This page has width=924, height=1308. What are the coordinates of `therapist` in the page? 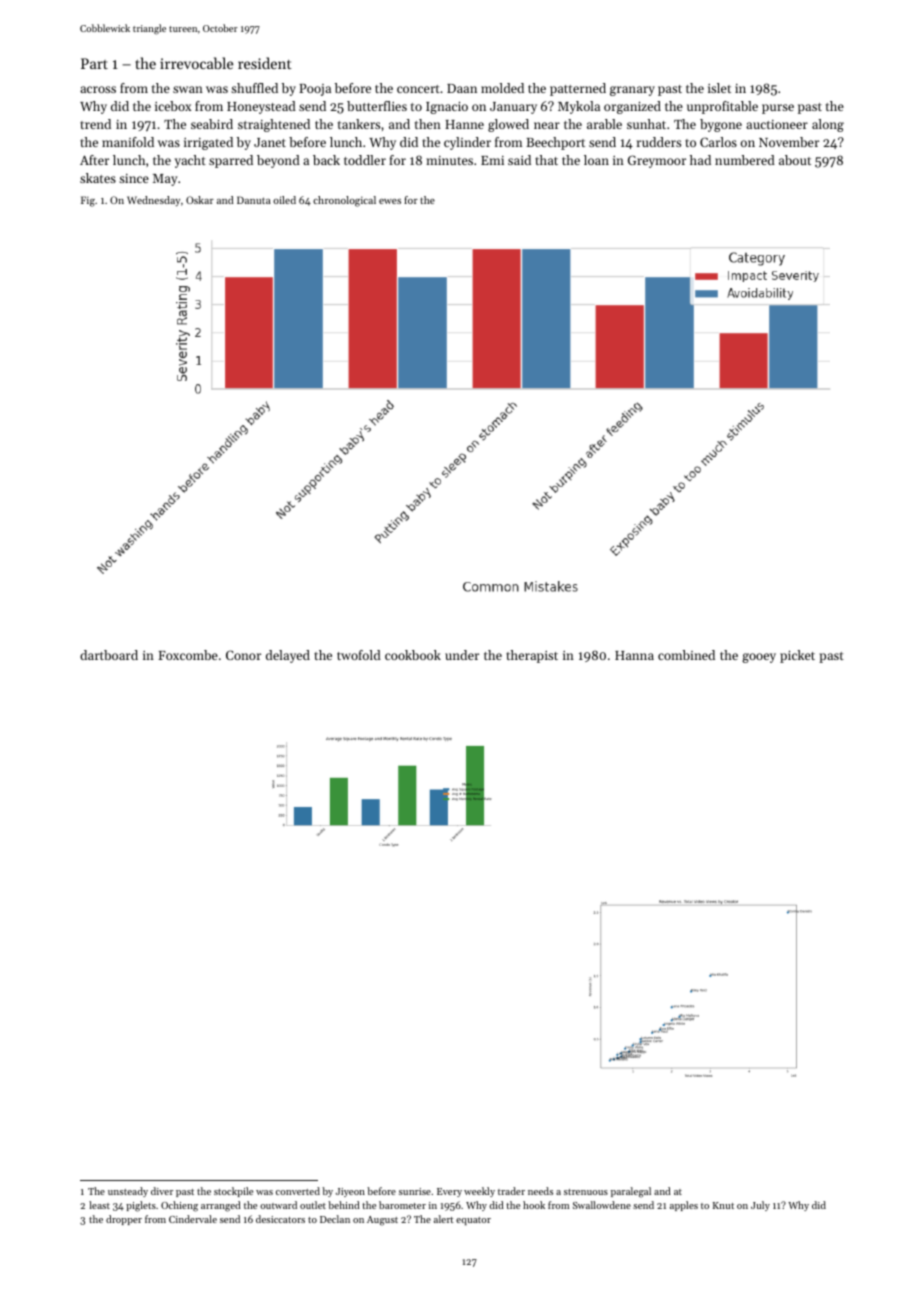 It's located at (532, 656).
